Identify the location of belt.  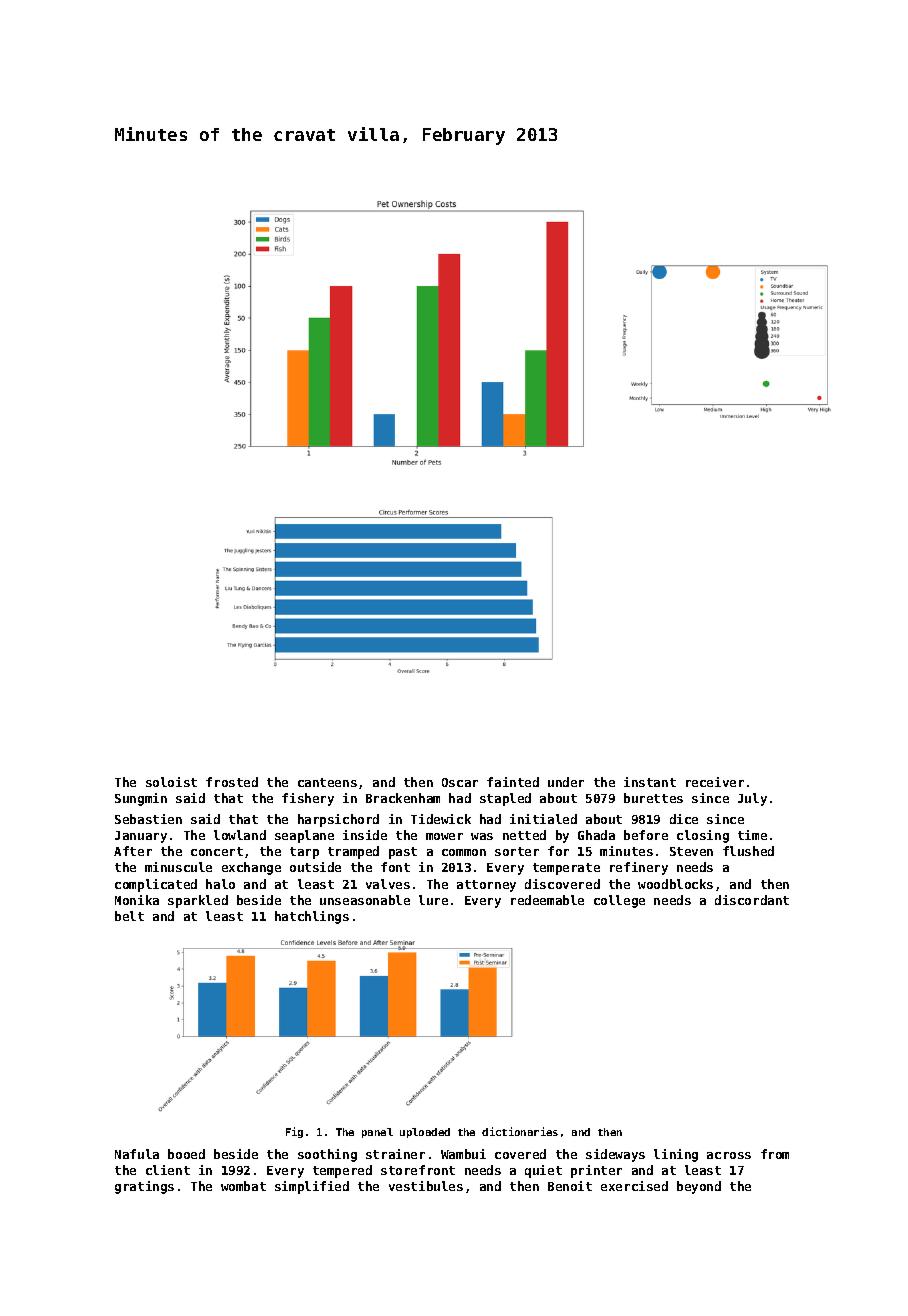
(129, 916).
